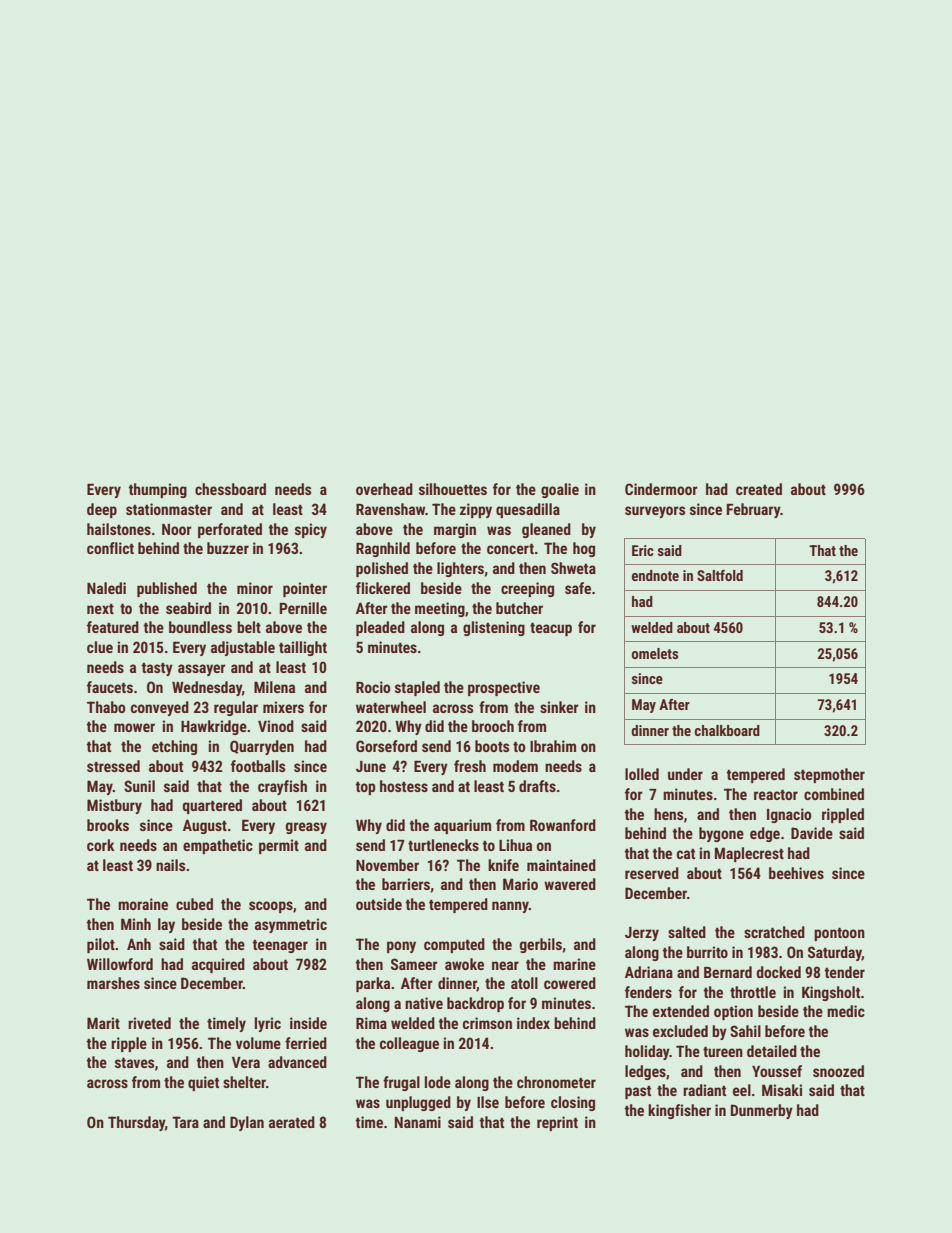 This page has height=1233, width=952. Describe the element at coordinates (157, 490) in the page. I see `thumping` at that location.
